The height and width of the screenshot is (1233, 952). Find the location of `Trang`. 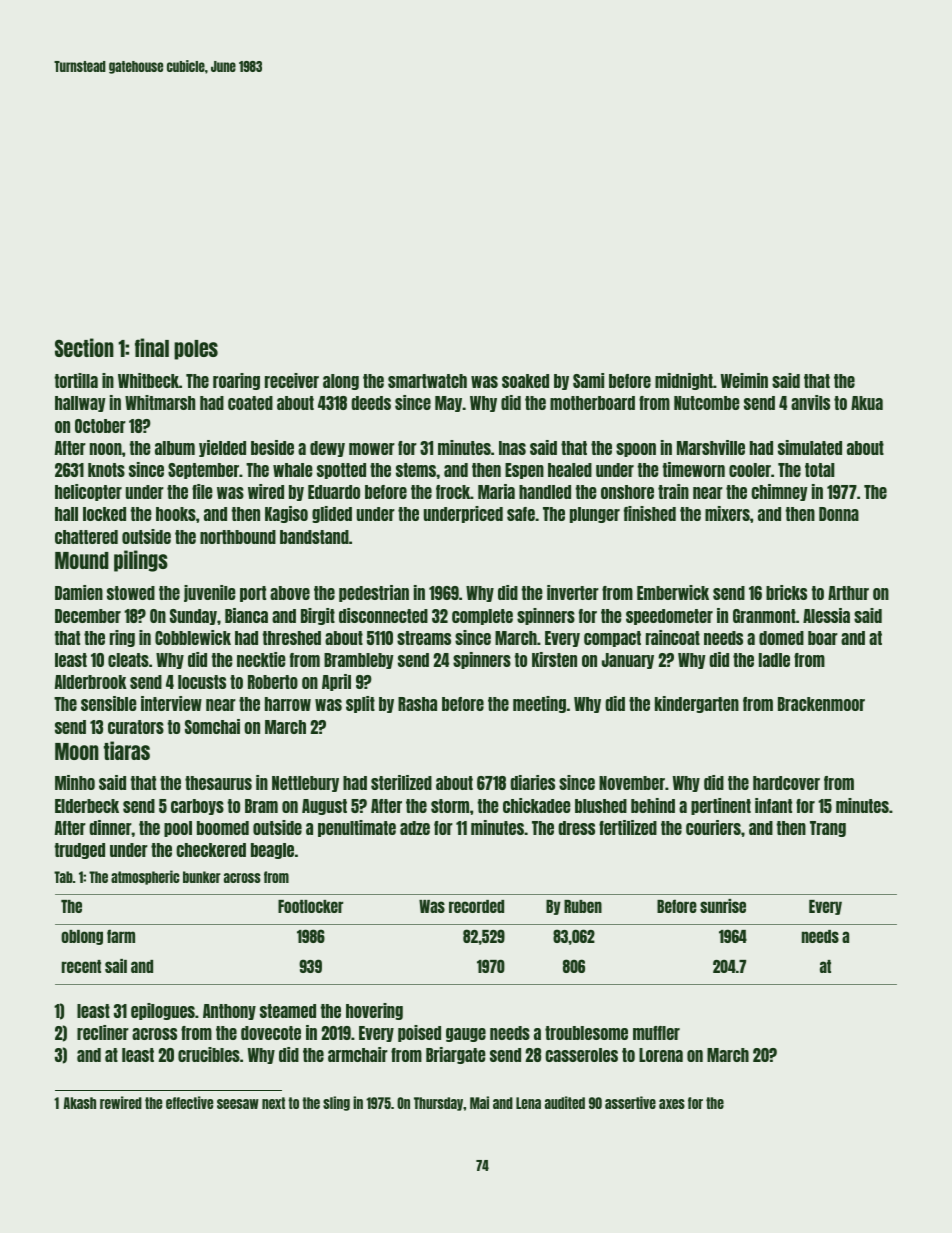

Trang is located at coordinates (828, 829).
